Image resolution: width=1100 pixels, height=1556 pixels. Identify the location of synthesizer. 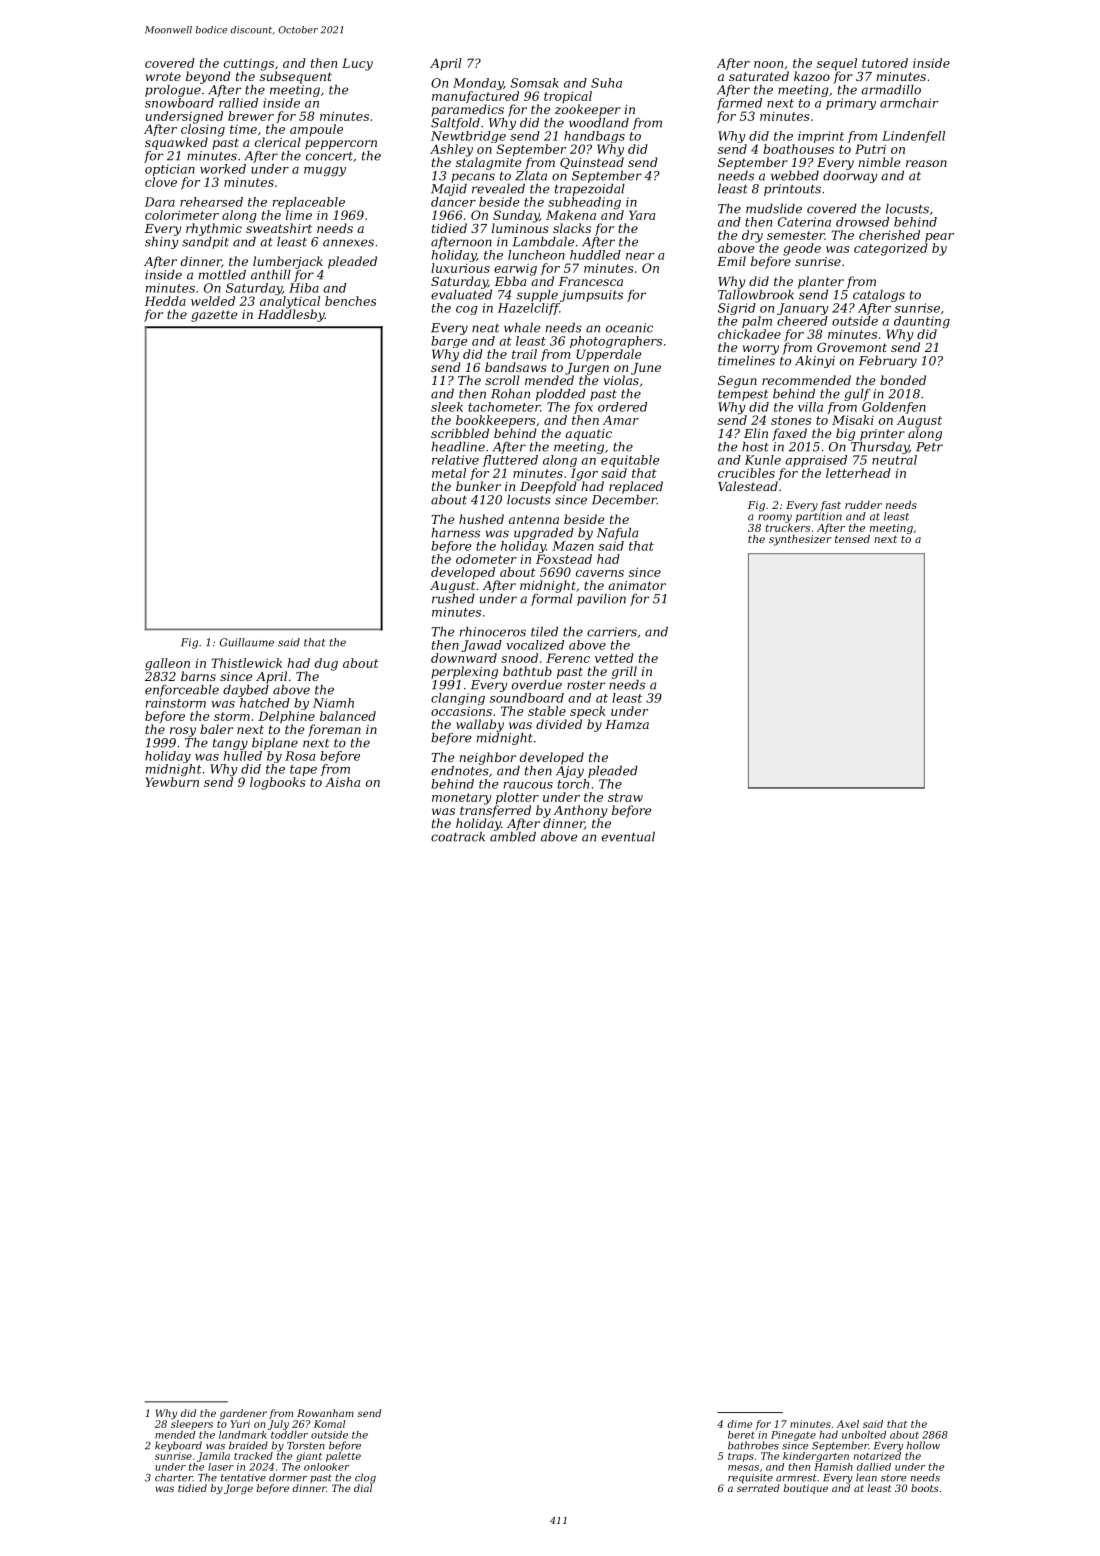
(800, 540).
